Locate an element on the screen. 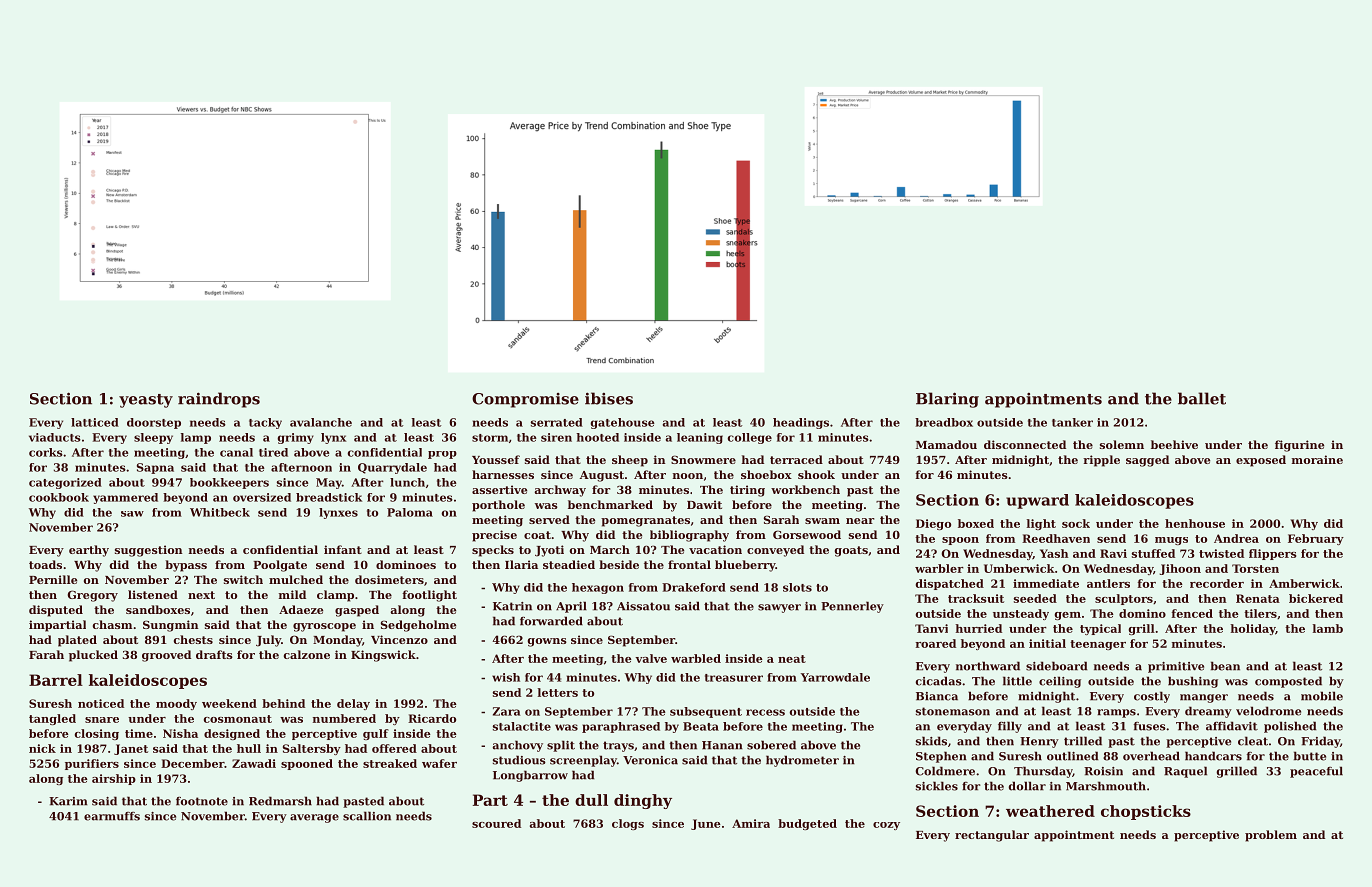 The image size is (1372, 887). forwarded is located at coordinates (551, 621).
